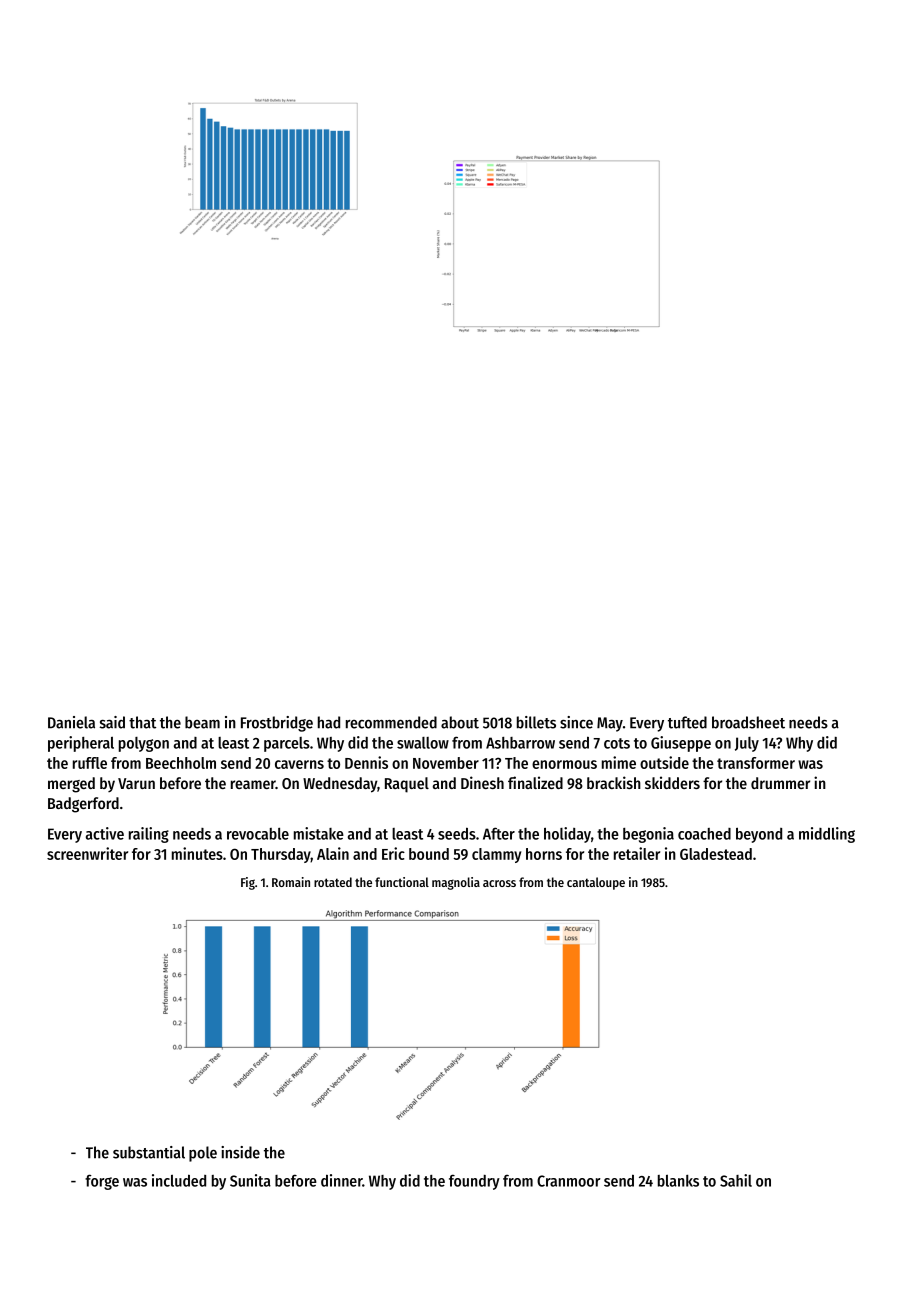  I want to click on Gladestead, so click(716, 854).
